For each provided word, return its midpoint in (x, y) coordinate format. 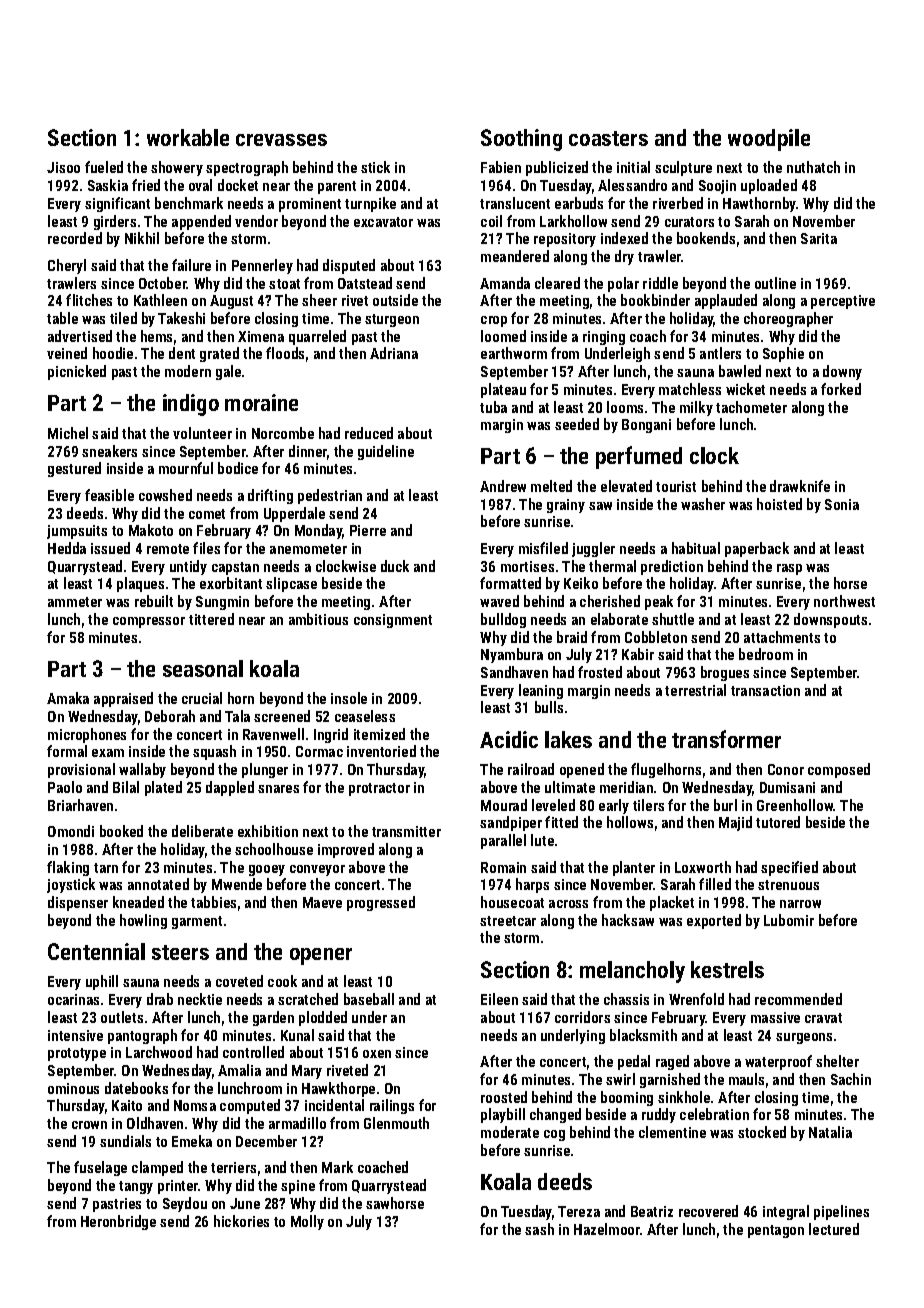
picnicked (77, 372)
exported (714, 921)
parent (337, 187)
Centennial (96, 951)
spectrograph (247, 168)
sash (539, 1229)
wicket (745, 389)
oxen (377, 1054)
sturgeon (392, 320)
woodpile (769, 140)
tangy (136, 1187)
